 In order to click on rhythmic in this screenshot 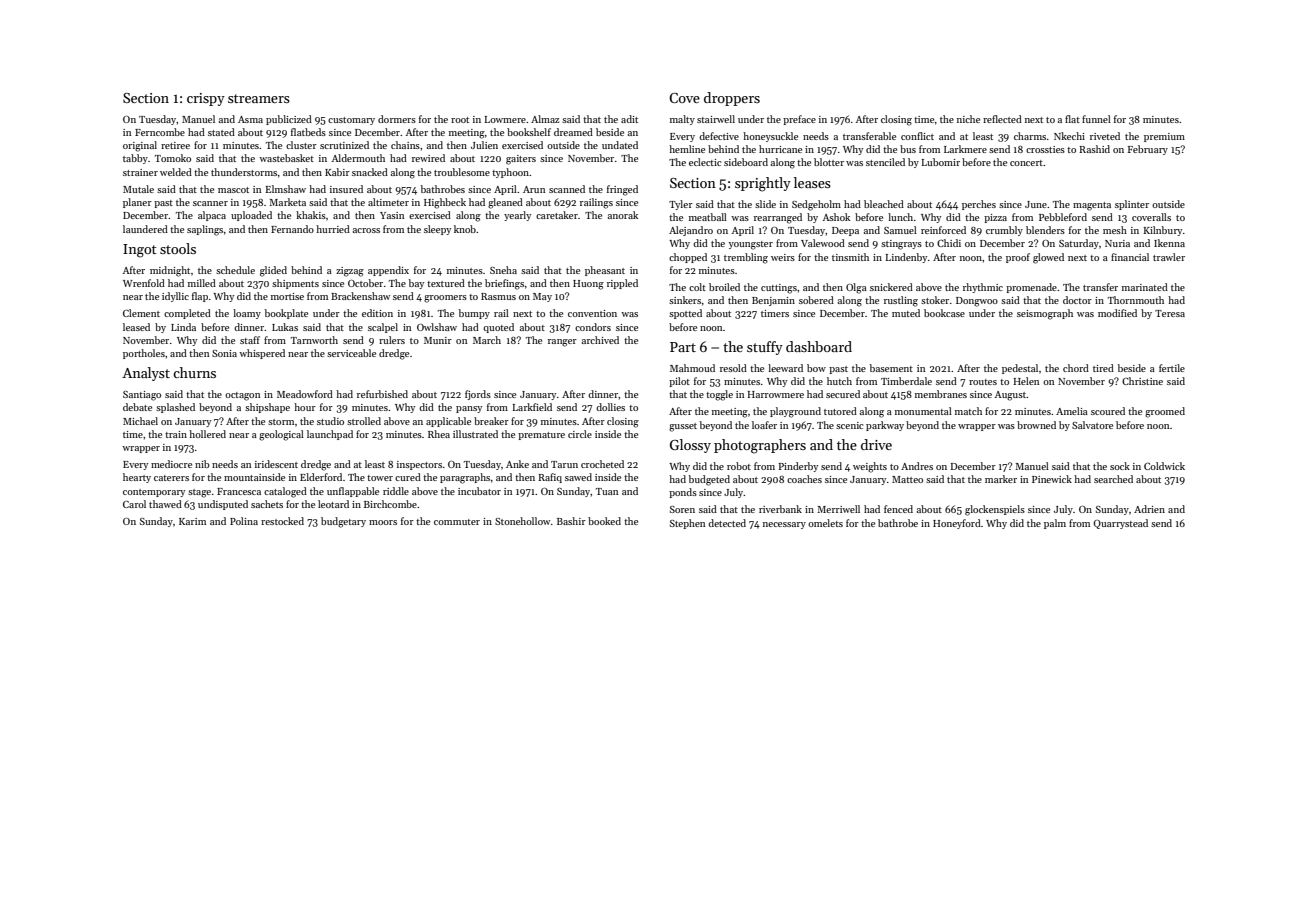, I will do `click(983, 288)`.
